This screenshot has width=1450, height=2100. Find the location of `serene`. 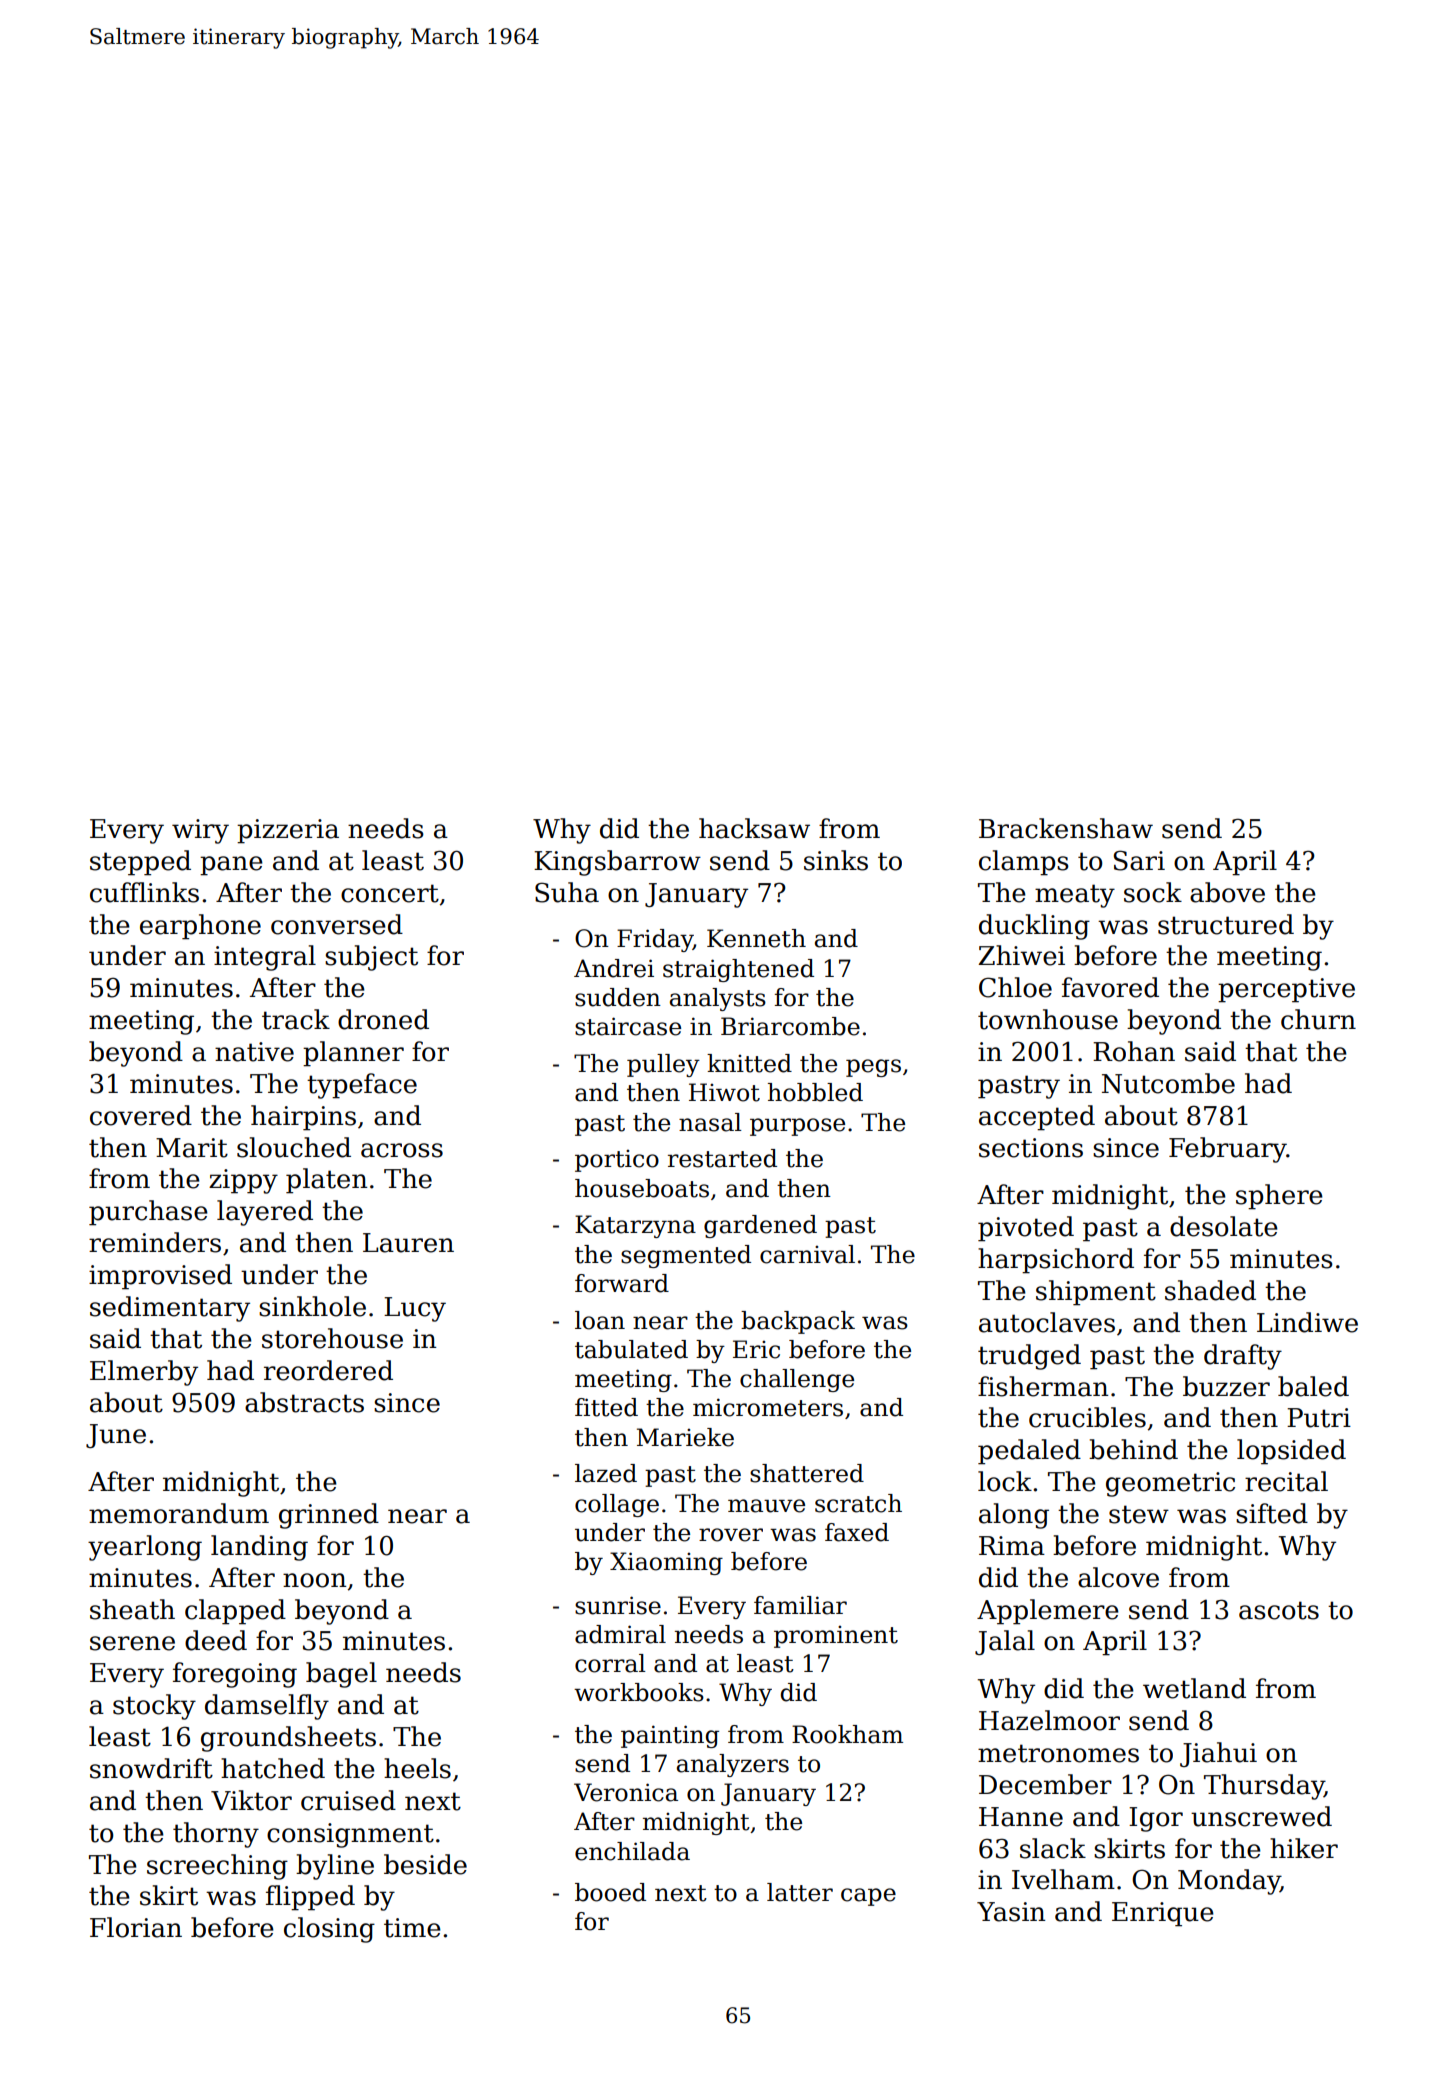

serene is located at coordinates (132, 1643).
